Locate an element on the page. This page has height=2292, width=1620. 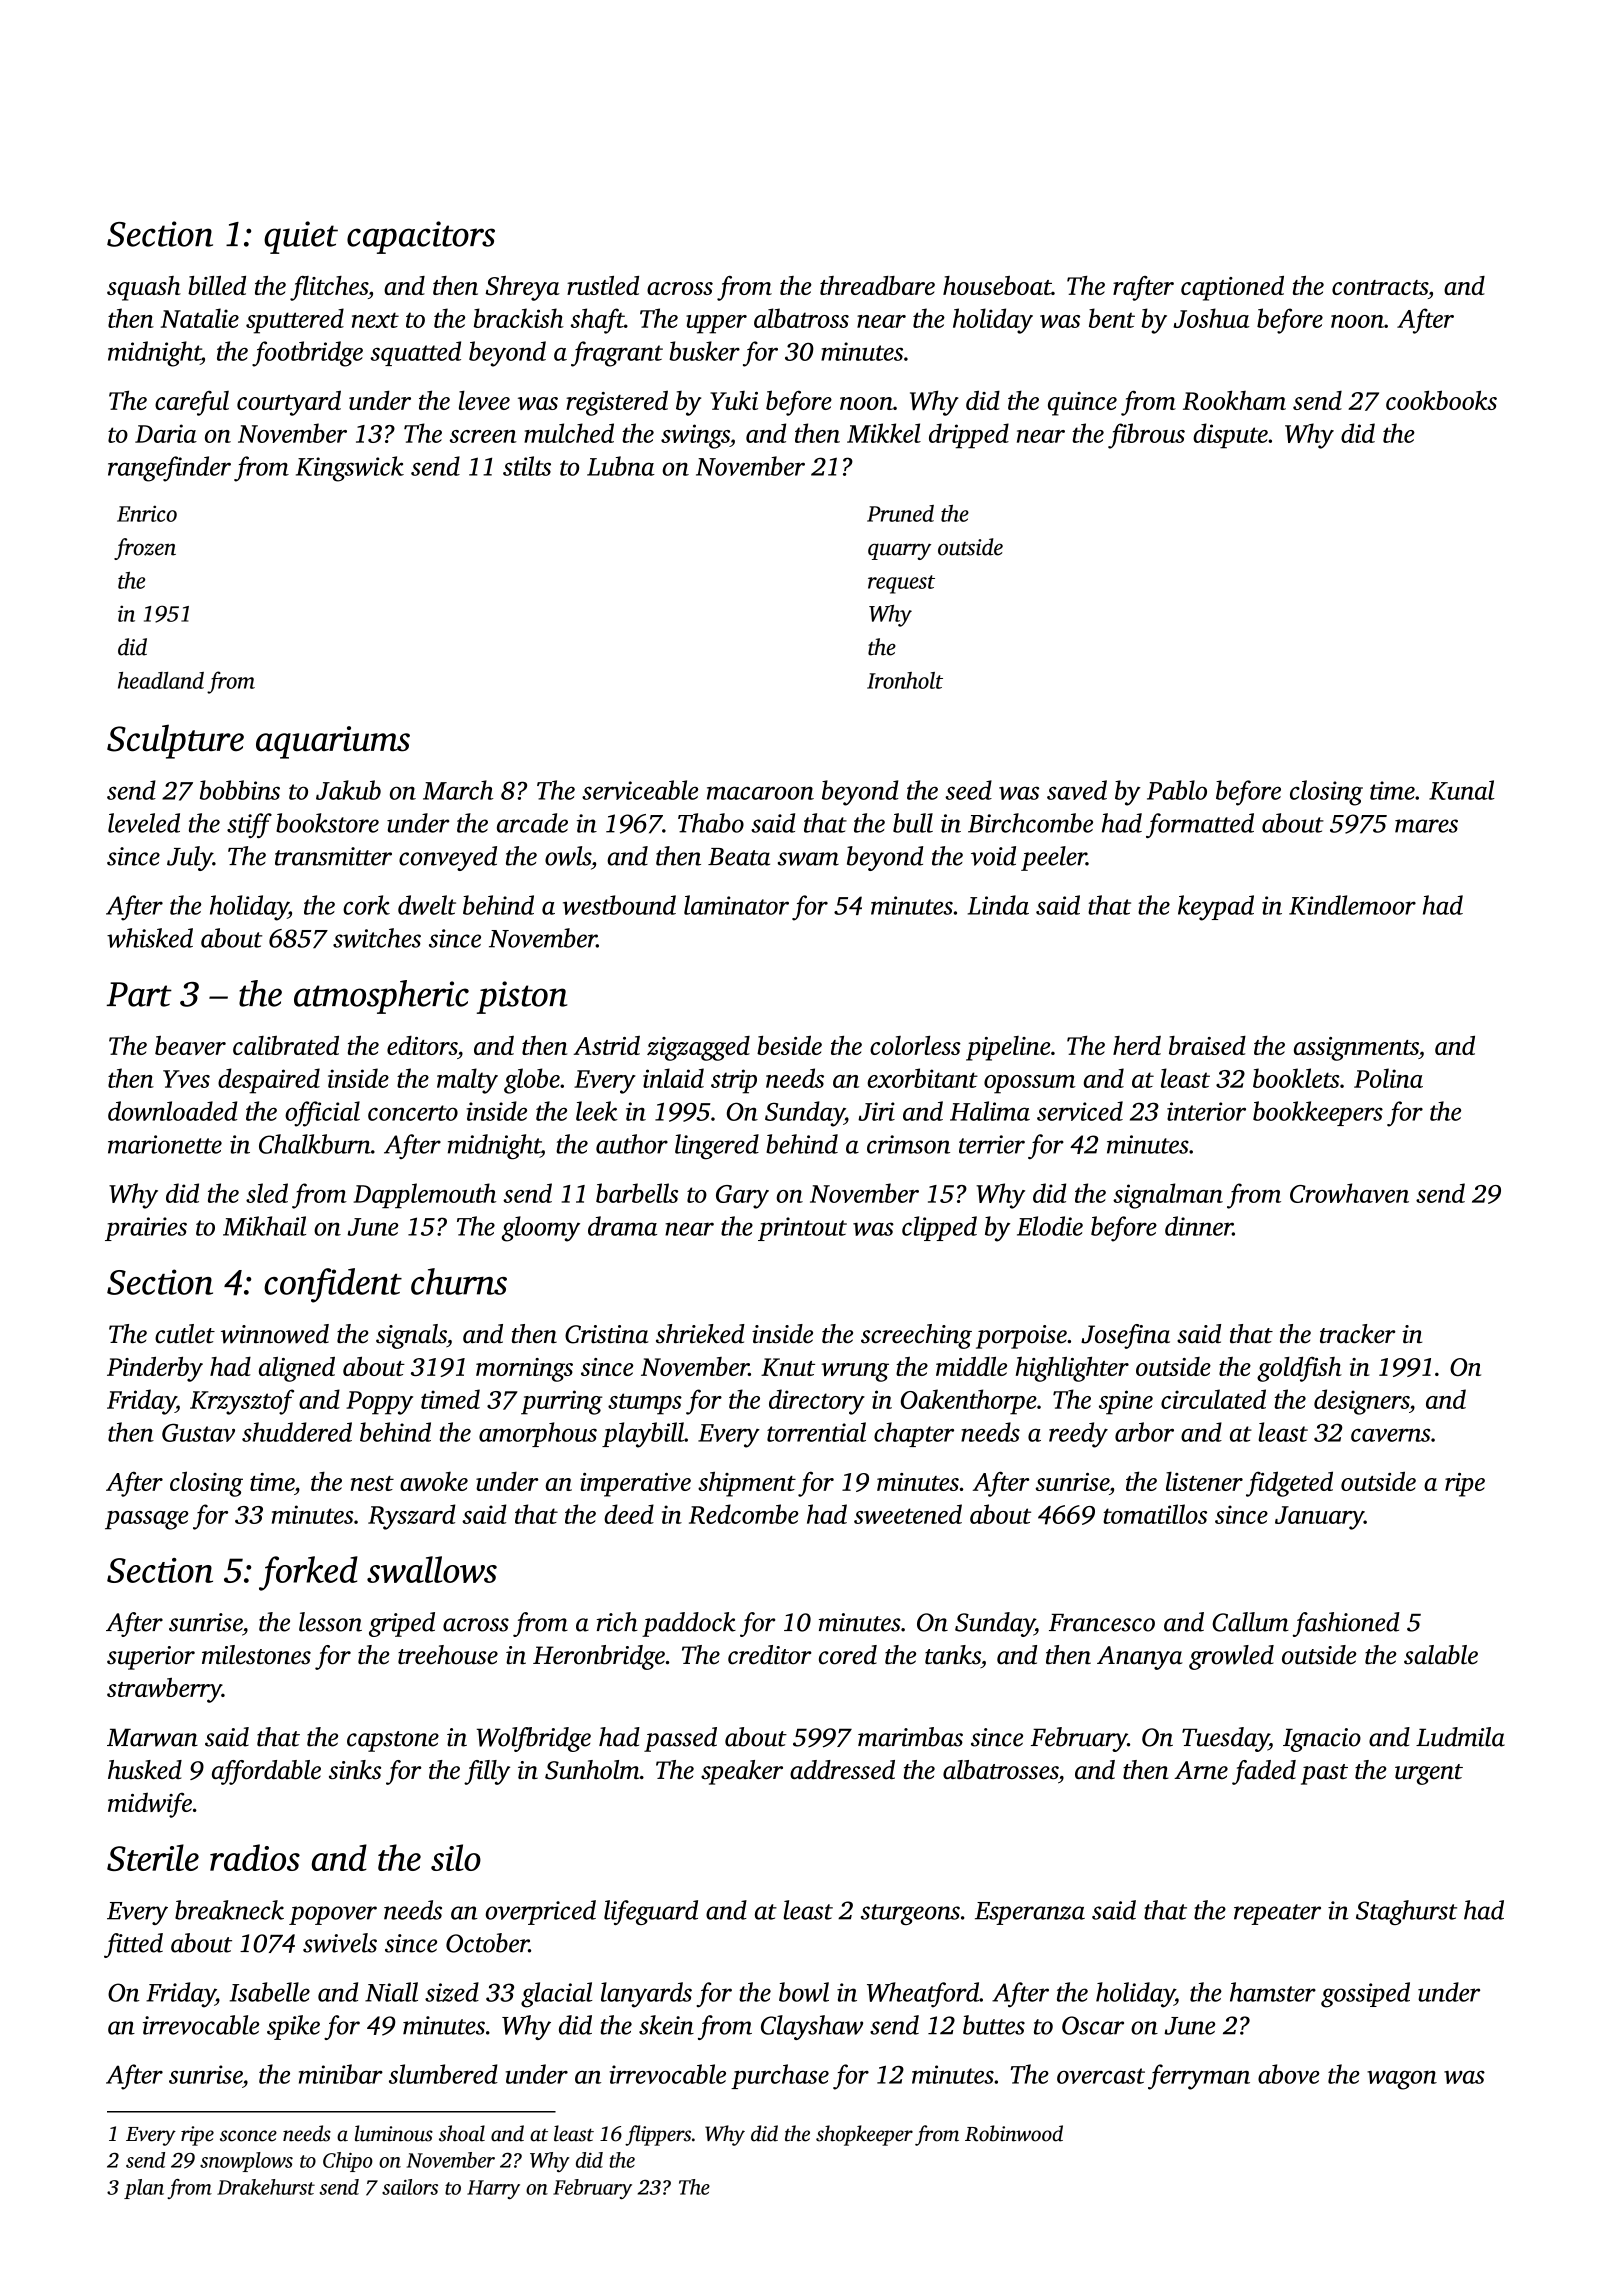
threadbare is located at coordinates (877, 285).
